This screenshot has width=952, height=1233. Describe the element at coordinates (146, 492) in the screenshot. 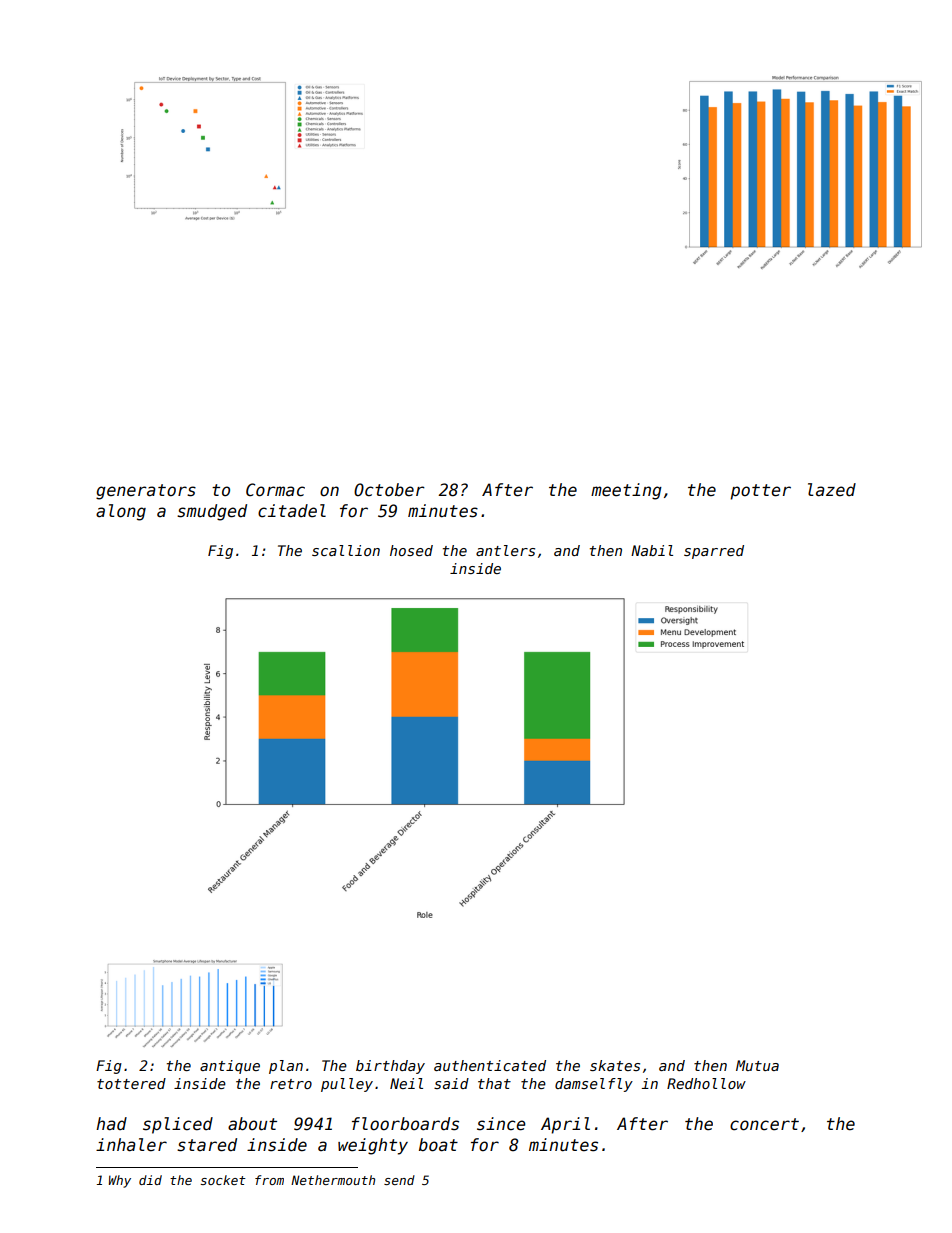

I see `generators` at that location.
